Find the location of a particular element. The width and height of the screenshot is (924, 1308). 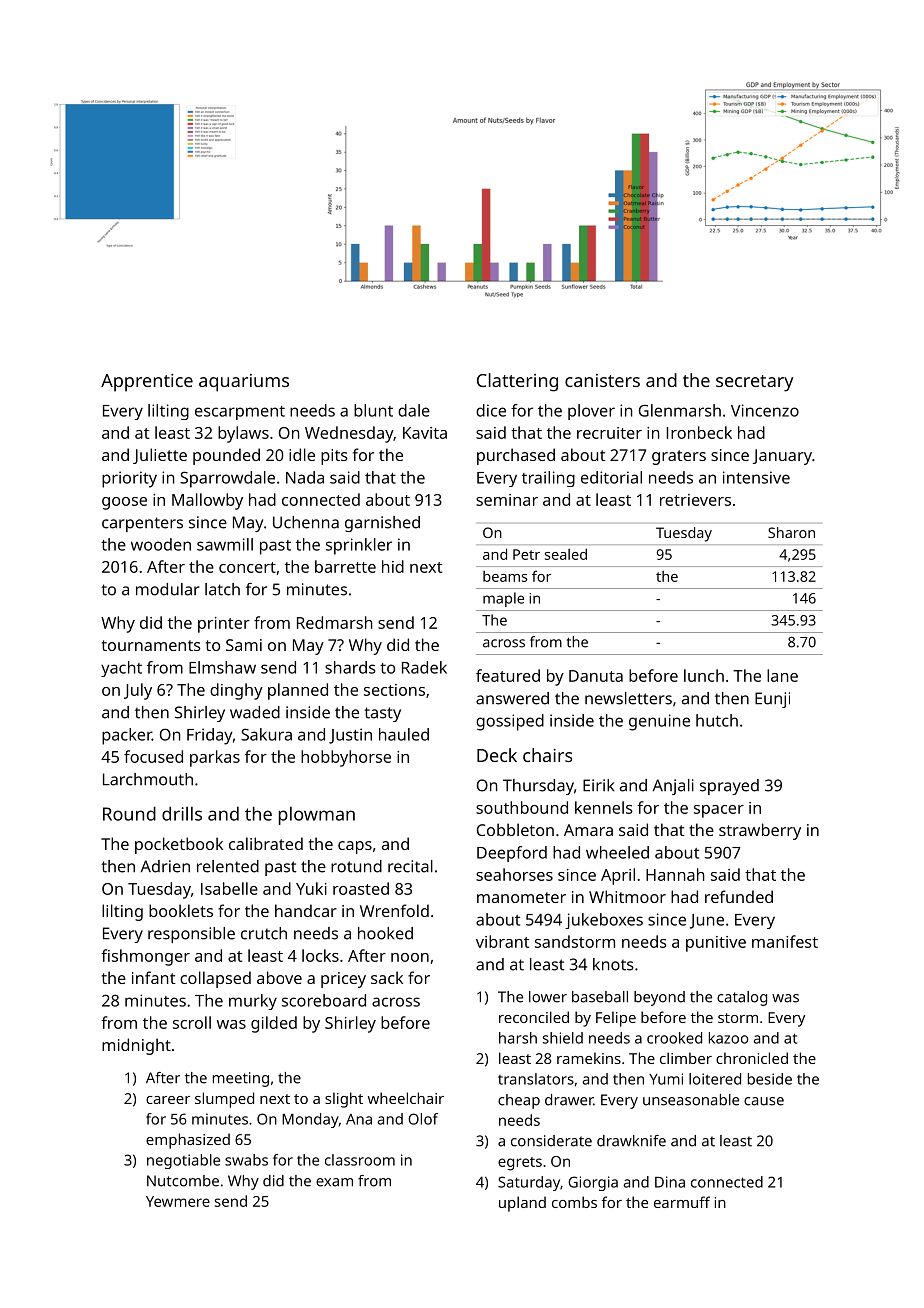

escarpment is located at coordinates (240, 413).
